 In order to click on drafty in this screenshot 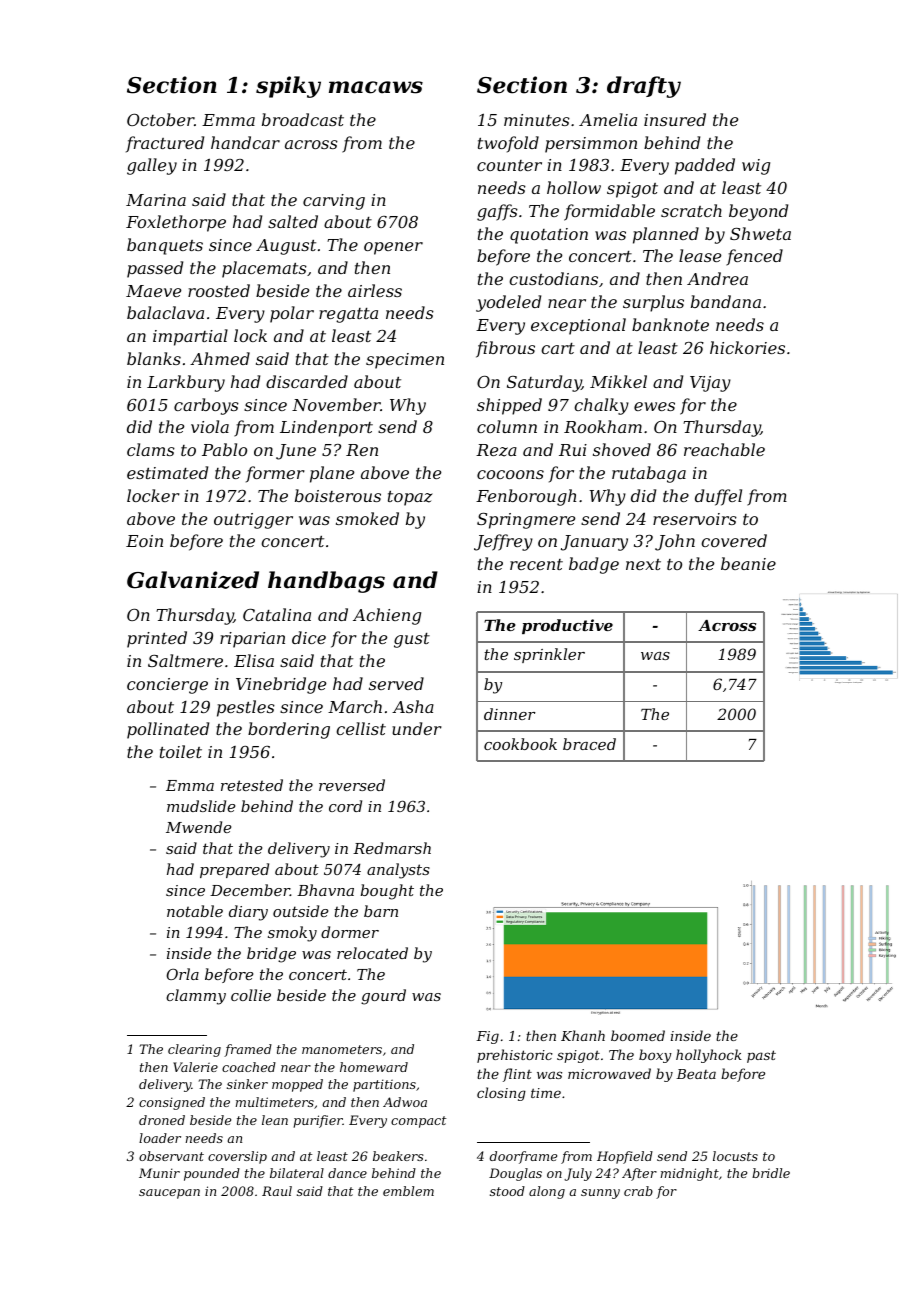, I will do `click(644, 87)`.
